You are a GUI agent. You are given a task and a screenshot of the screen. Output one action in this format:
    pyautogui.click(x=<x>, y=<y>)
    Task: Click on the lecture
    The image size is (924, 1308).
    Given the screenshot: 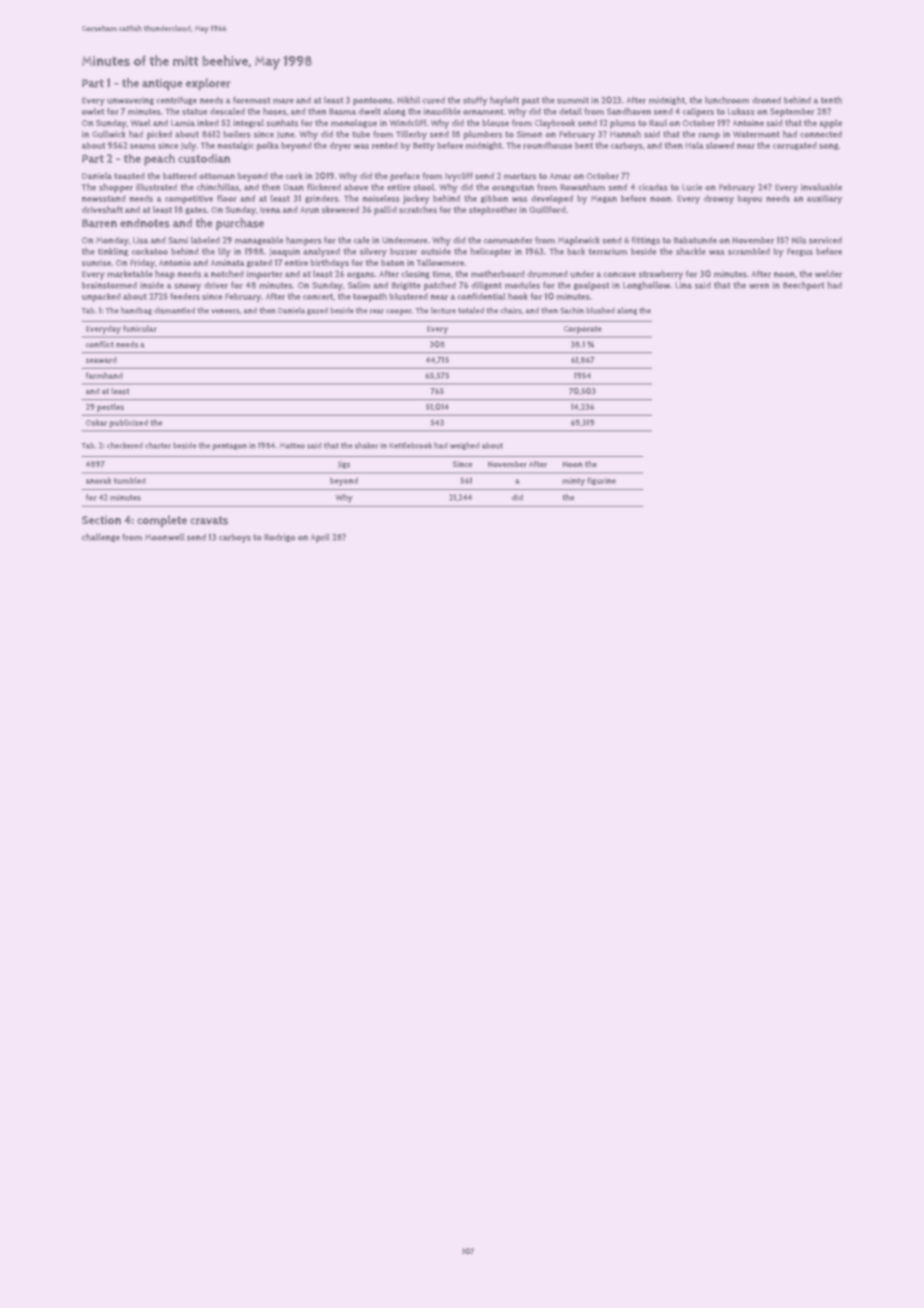 What is the action you would take?
    pyautogui.click(x=443, y=310)
